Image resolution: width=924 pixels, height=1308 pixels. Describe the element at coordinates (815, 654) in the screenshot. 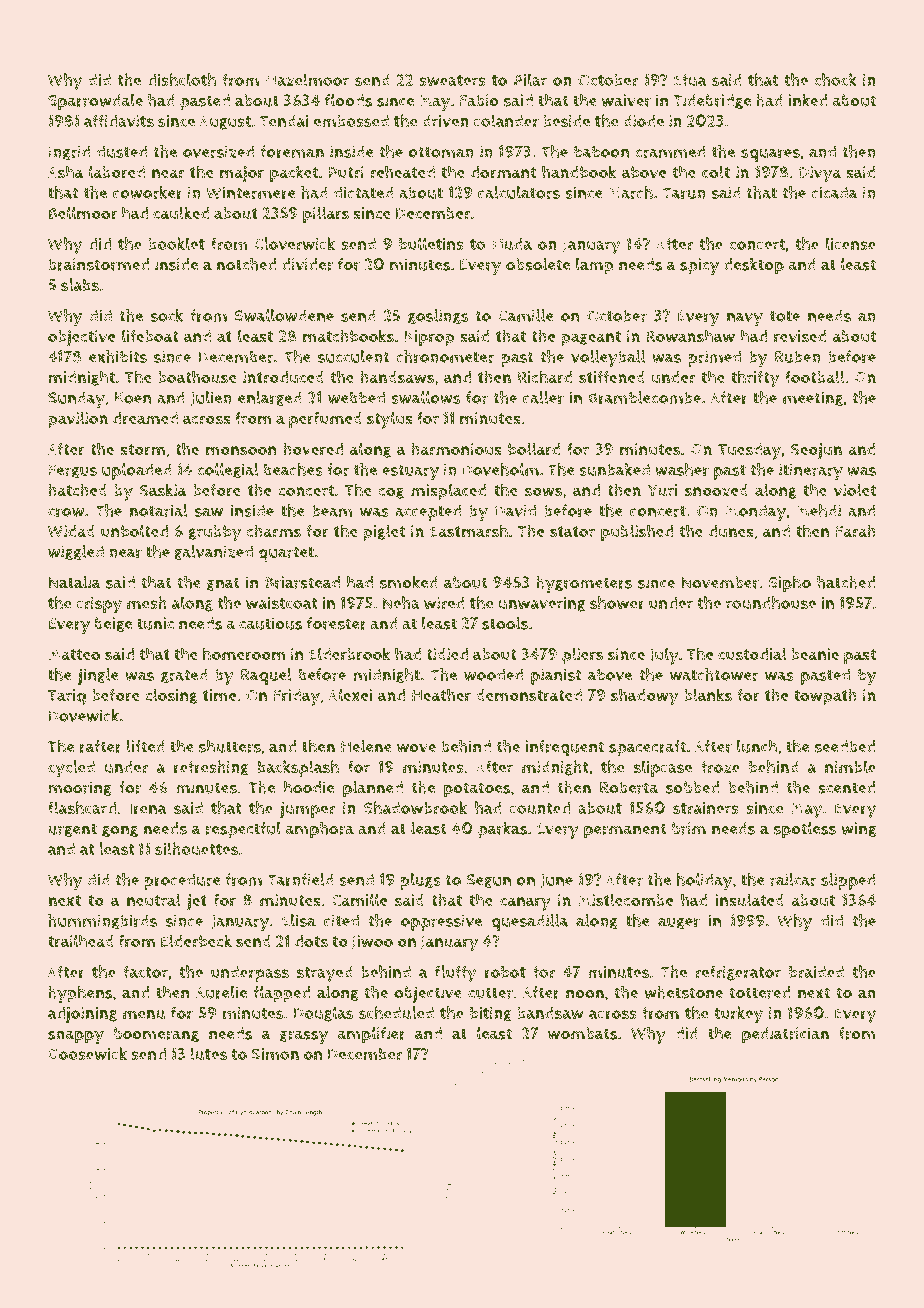

I see `beanie` at that location.
